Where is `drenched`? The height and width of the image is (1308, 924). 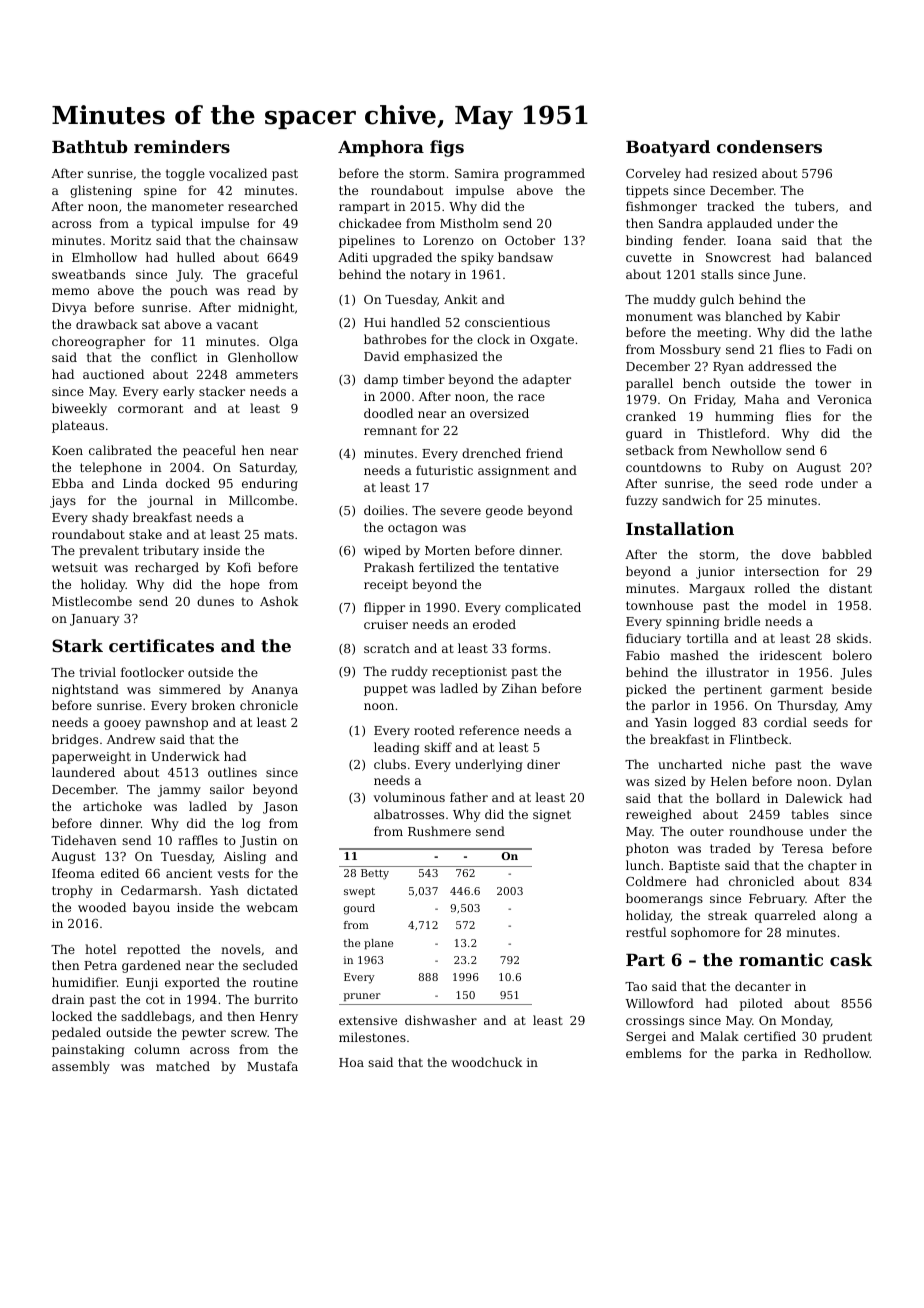
drenched is located at coordinates (491, 453).
